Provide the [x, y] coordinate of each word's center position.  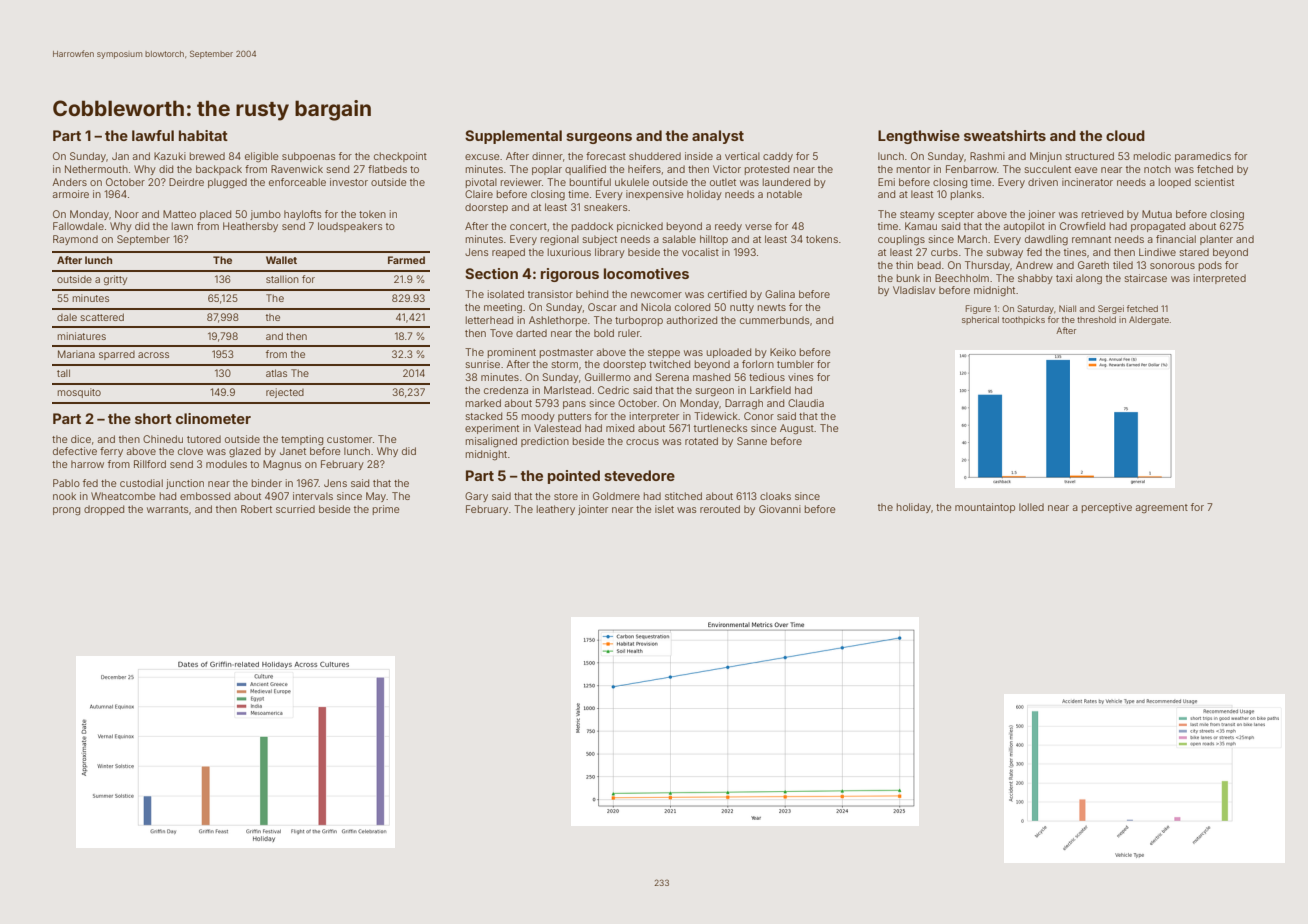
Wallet [281, 260]
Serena [672, 377]
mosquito [79, 393]
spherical [980, 320]
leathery [556, 510]
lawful [153, 135]
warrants [167, 509]
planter [1216, 240]
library [610, 253]
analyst [718, 137]
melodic [1152, 156]
